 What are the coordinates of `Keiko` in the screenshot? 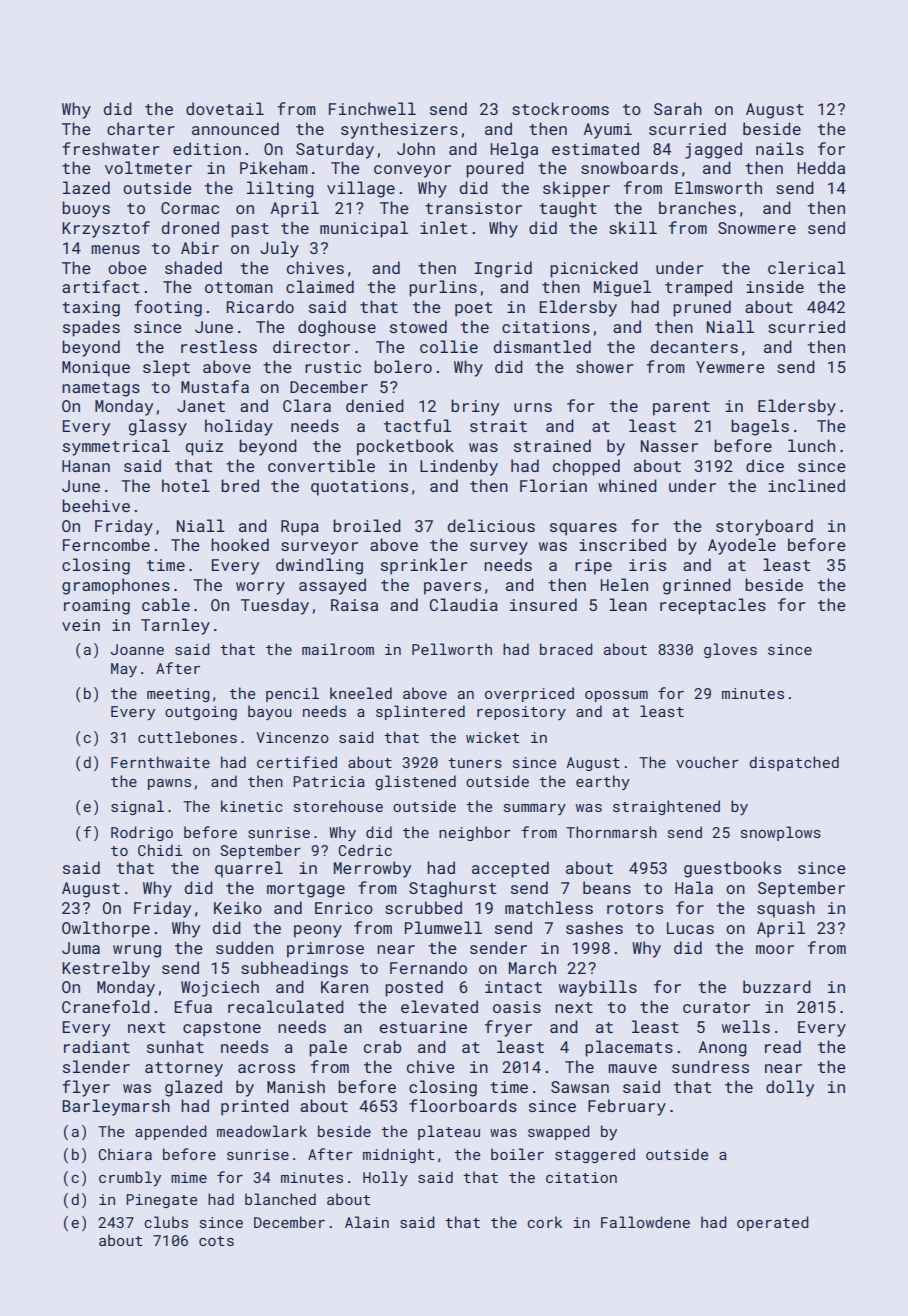 It's located at (238, 907).
